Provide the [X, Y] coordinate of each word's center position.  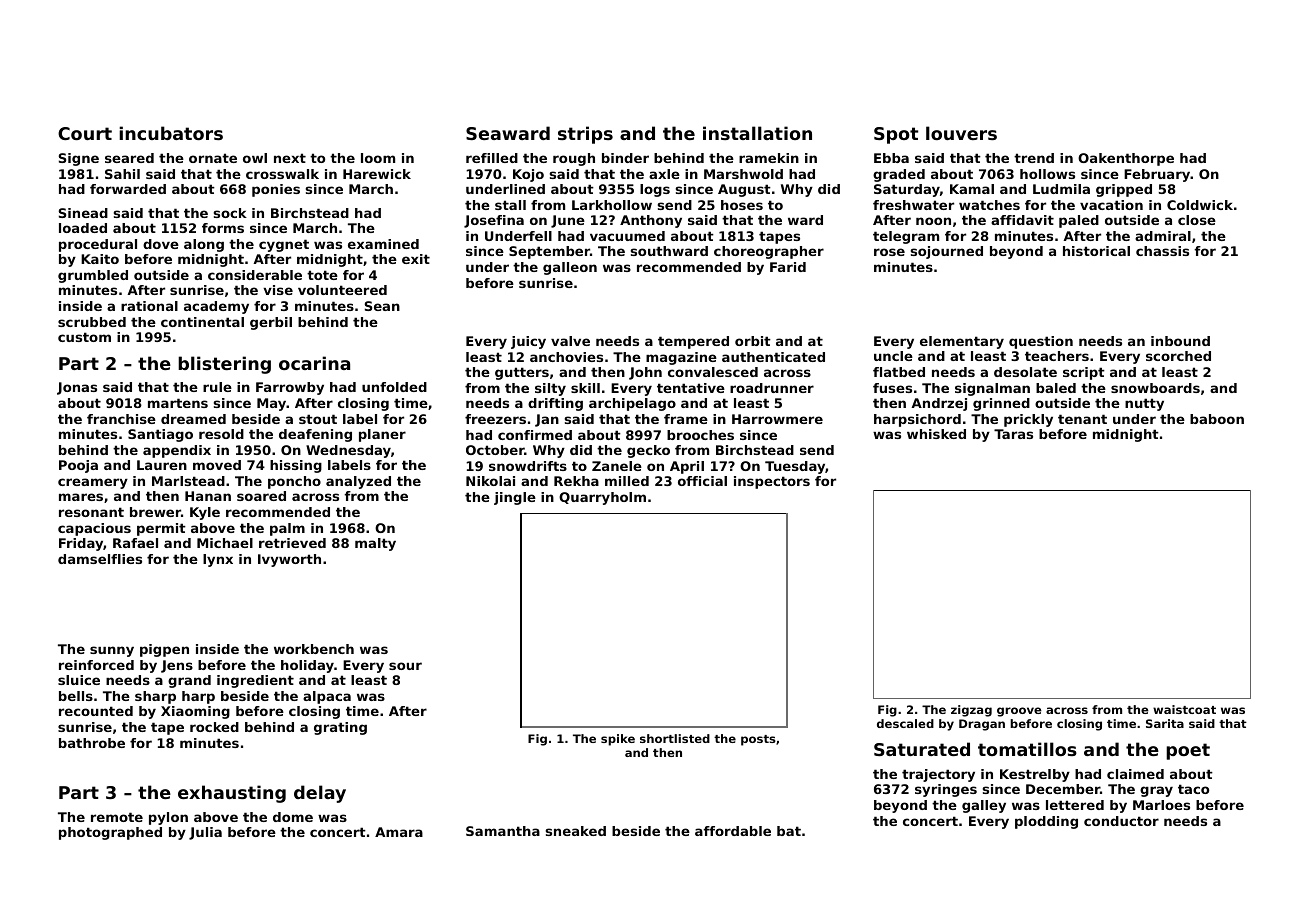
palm [287, 529]
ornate [213, 158]
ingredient [255, 681]
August [744, 190]
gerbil [271, 323]
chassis [1162, 251]
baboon [1217, 419]
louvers [961, 133]
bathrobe [92, 743]
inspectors [772, 482]
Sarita [1165, 723]
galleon [570, 268]
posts [758, 740]
